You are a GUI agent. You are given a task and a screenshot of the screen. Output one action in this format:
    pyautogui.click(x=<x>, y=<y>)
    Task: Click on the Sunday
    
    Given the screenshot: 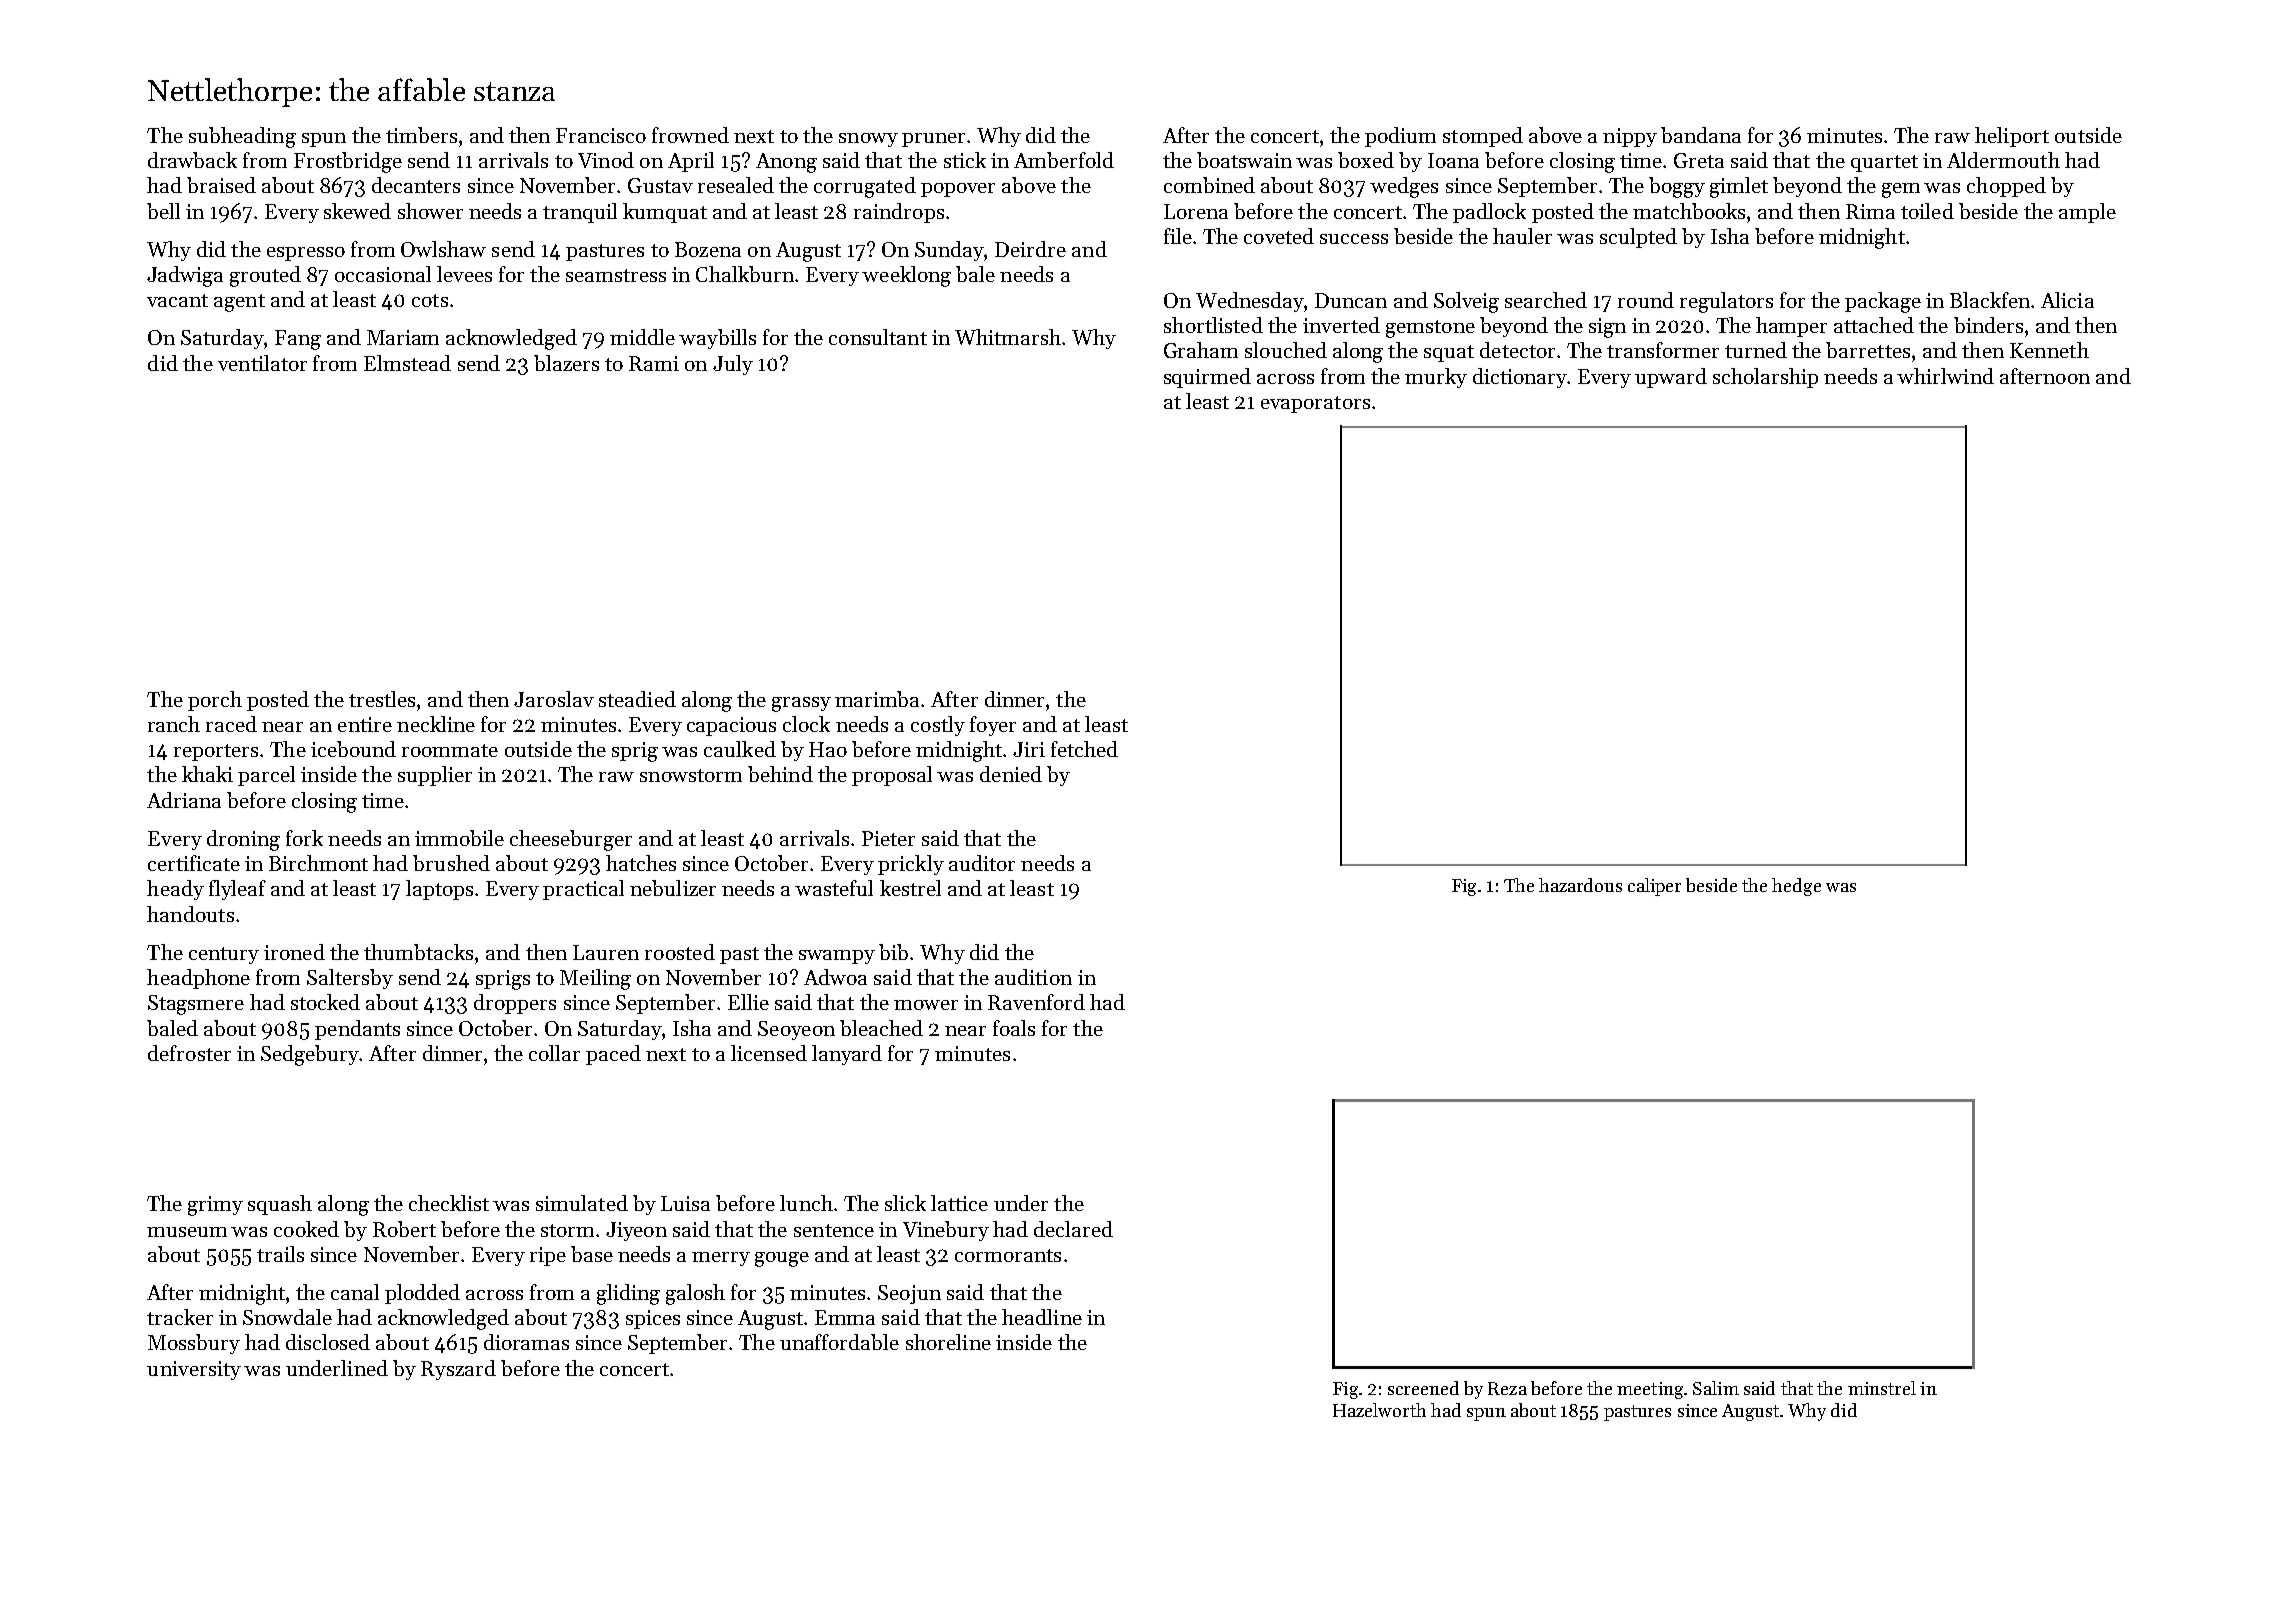 What is the action you would take?
    pyautogui.click(x=950, y=251)
